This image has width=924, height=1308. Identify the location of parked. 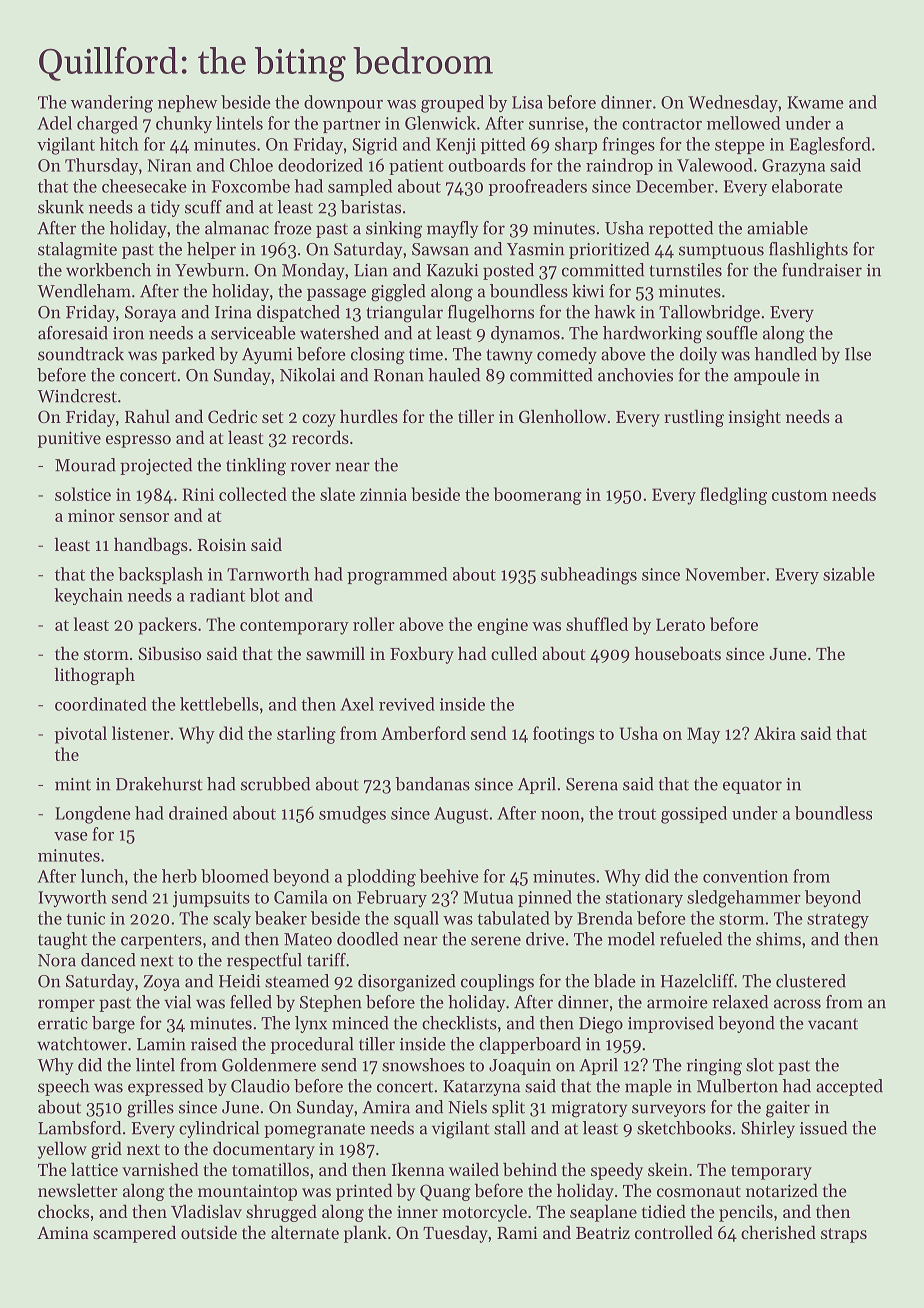
(188, 355).
